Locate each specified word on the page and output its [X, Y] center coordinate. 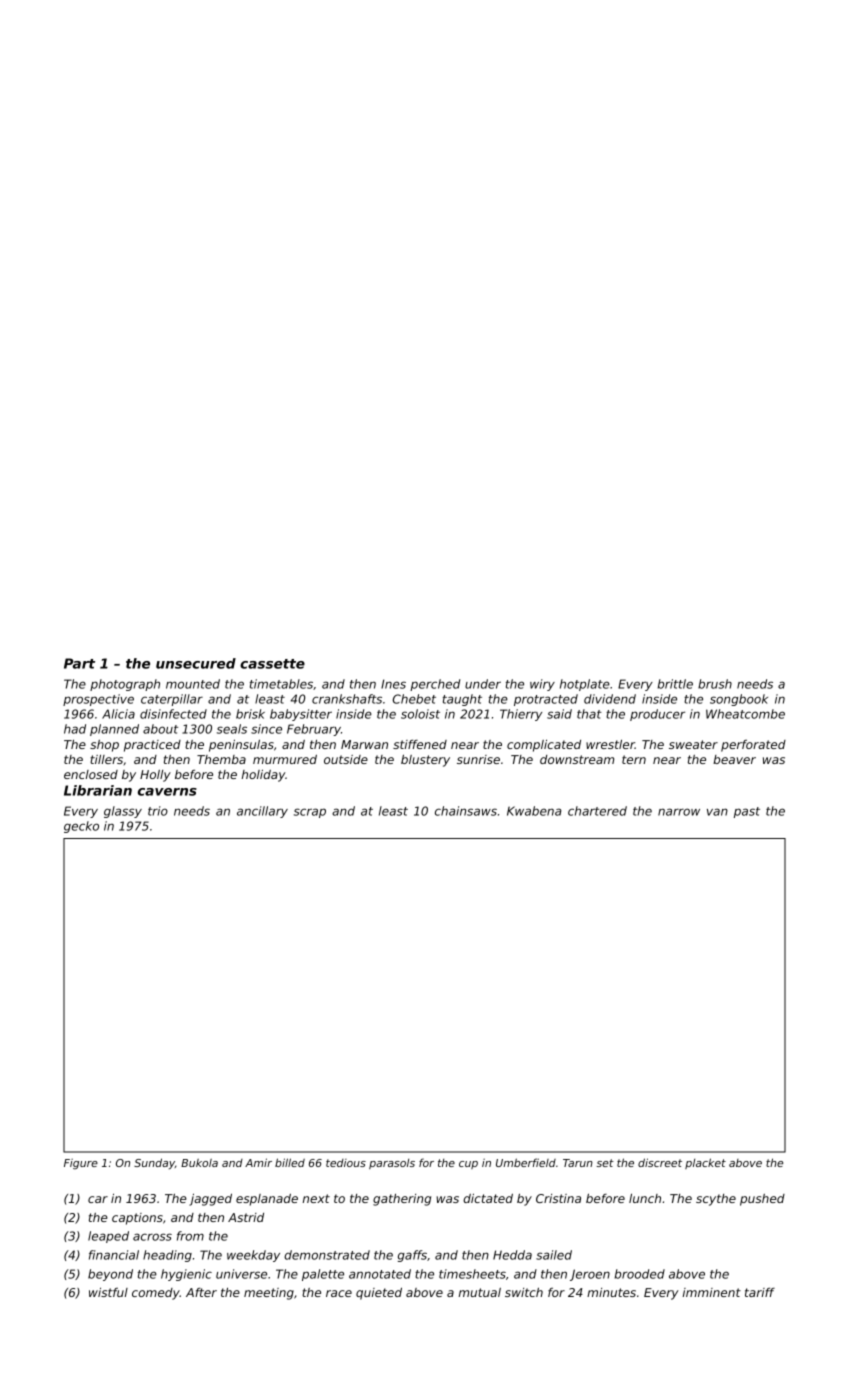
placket [705, 1163]
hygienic [186, 1275]
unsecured [196, 663]
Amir [258, 1162]
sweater [693, 744]
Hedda [512, 1255]
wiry [542, 685]
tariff [760, 1292]
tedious [346, 1163]
